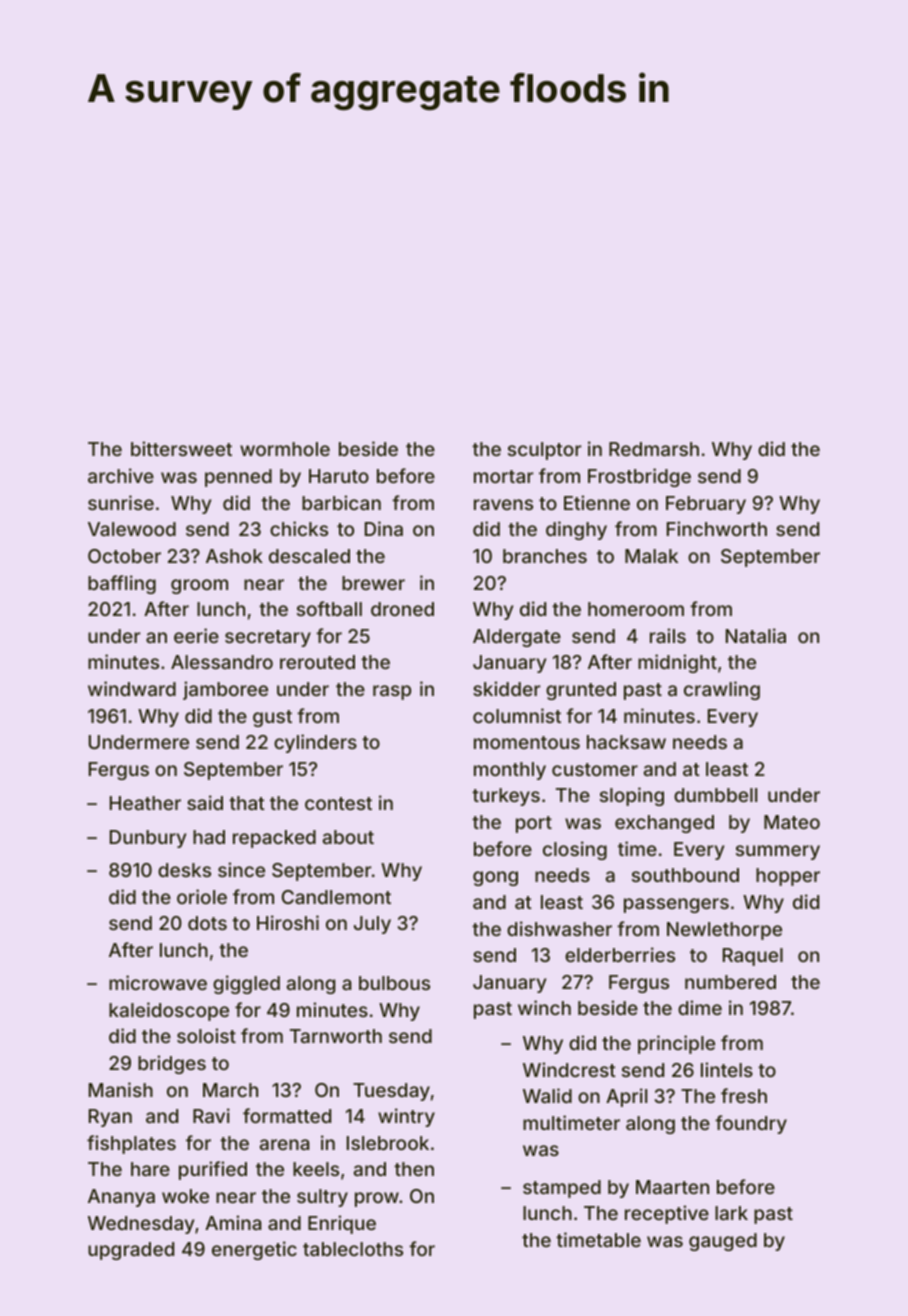  What do you see at coordinates (545, 556) in the page?
I see `branches` at bounding box center [545, 556].
